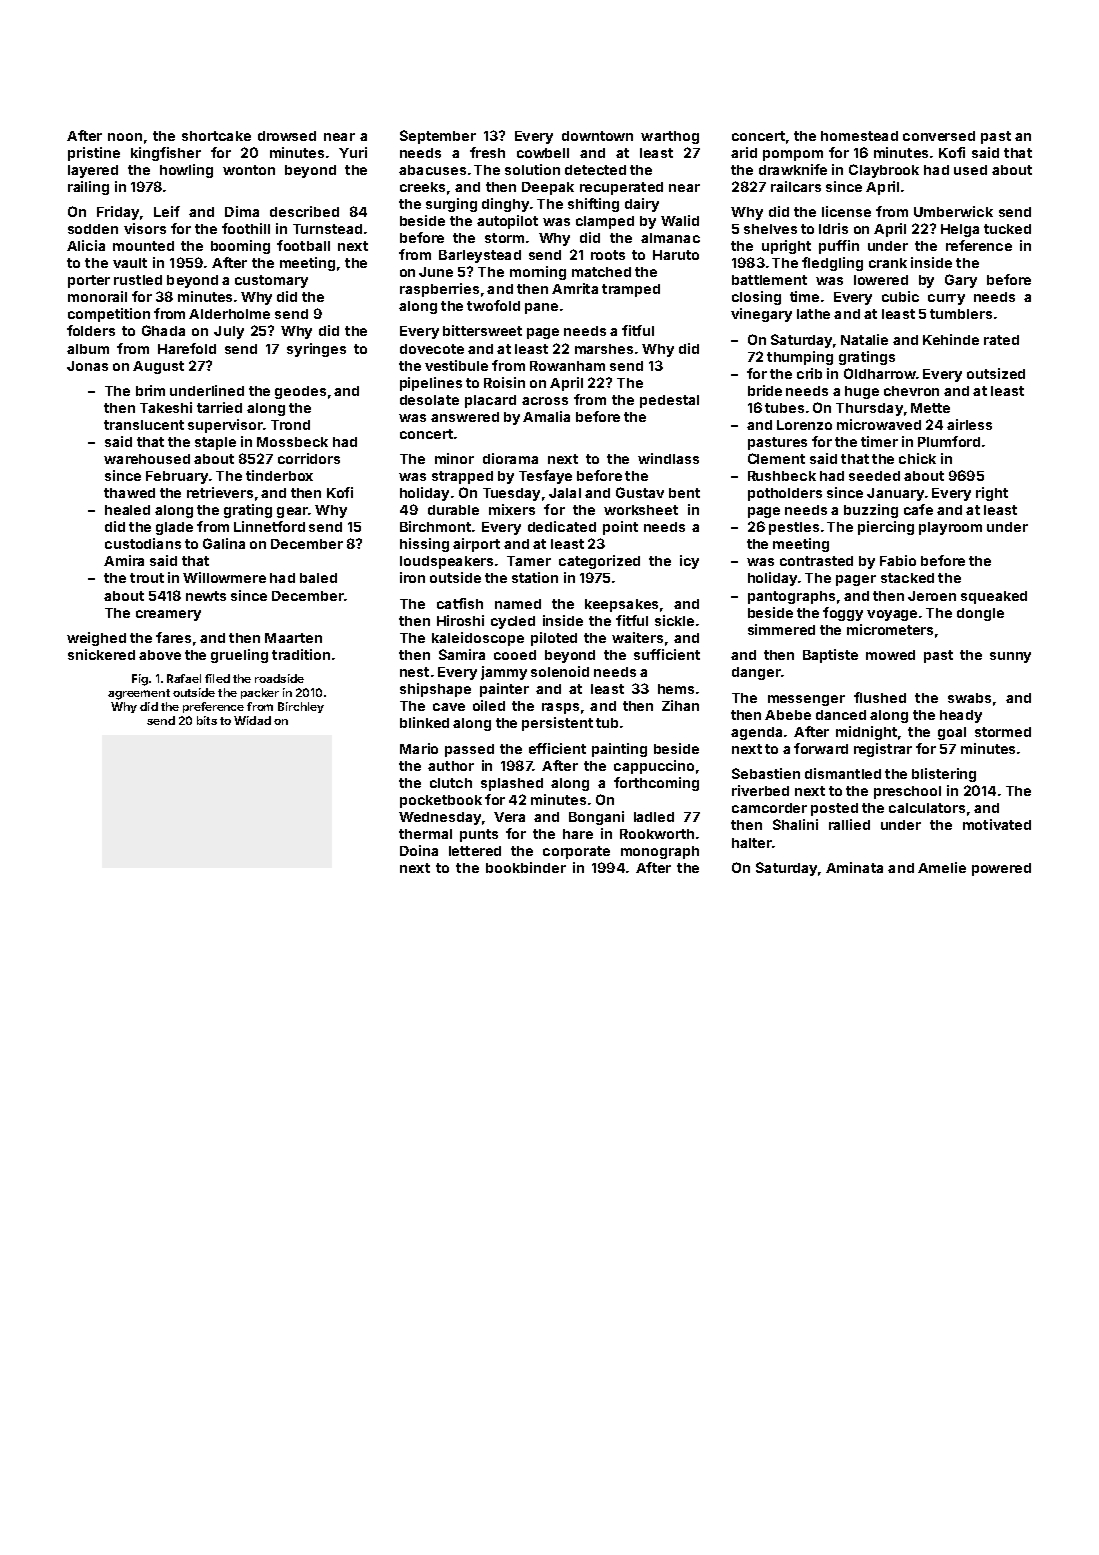 The height and width of the page is (1555, 1099). I want to click on homestead, so click(859, 136).
